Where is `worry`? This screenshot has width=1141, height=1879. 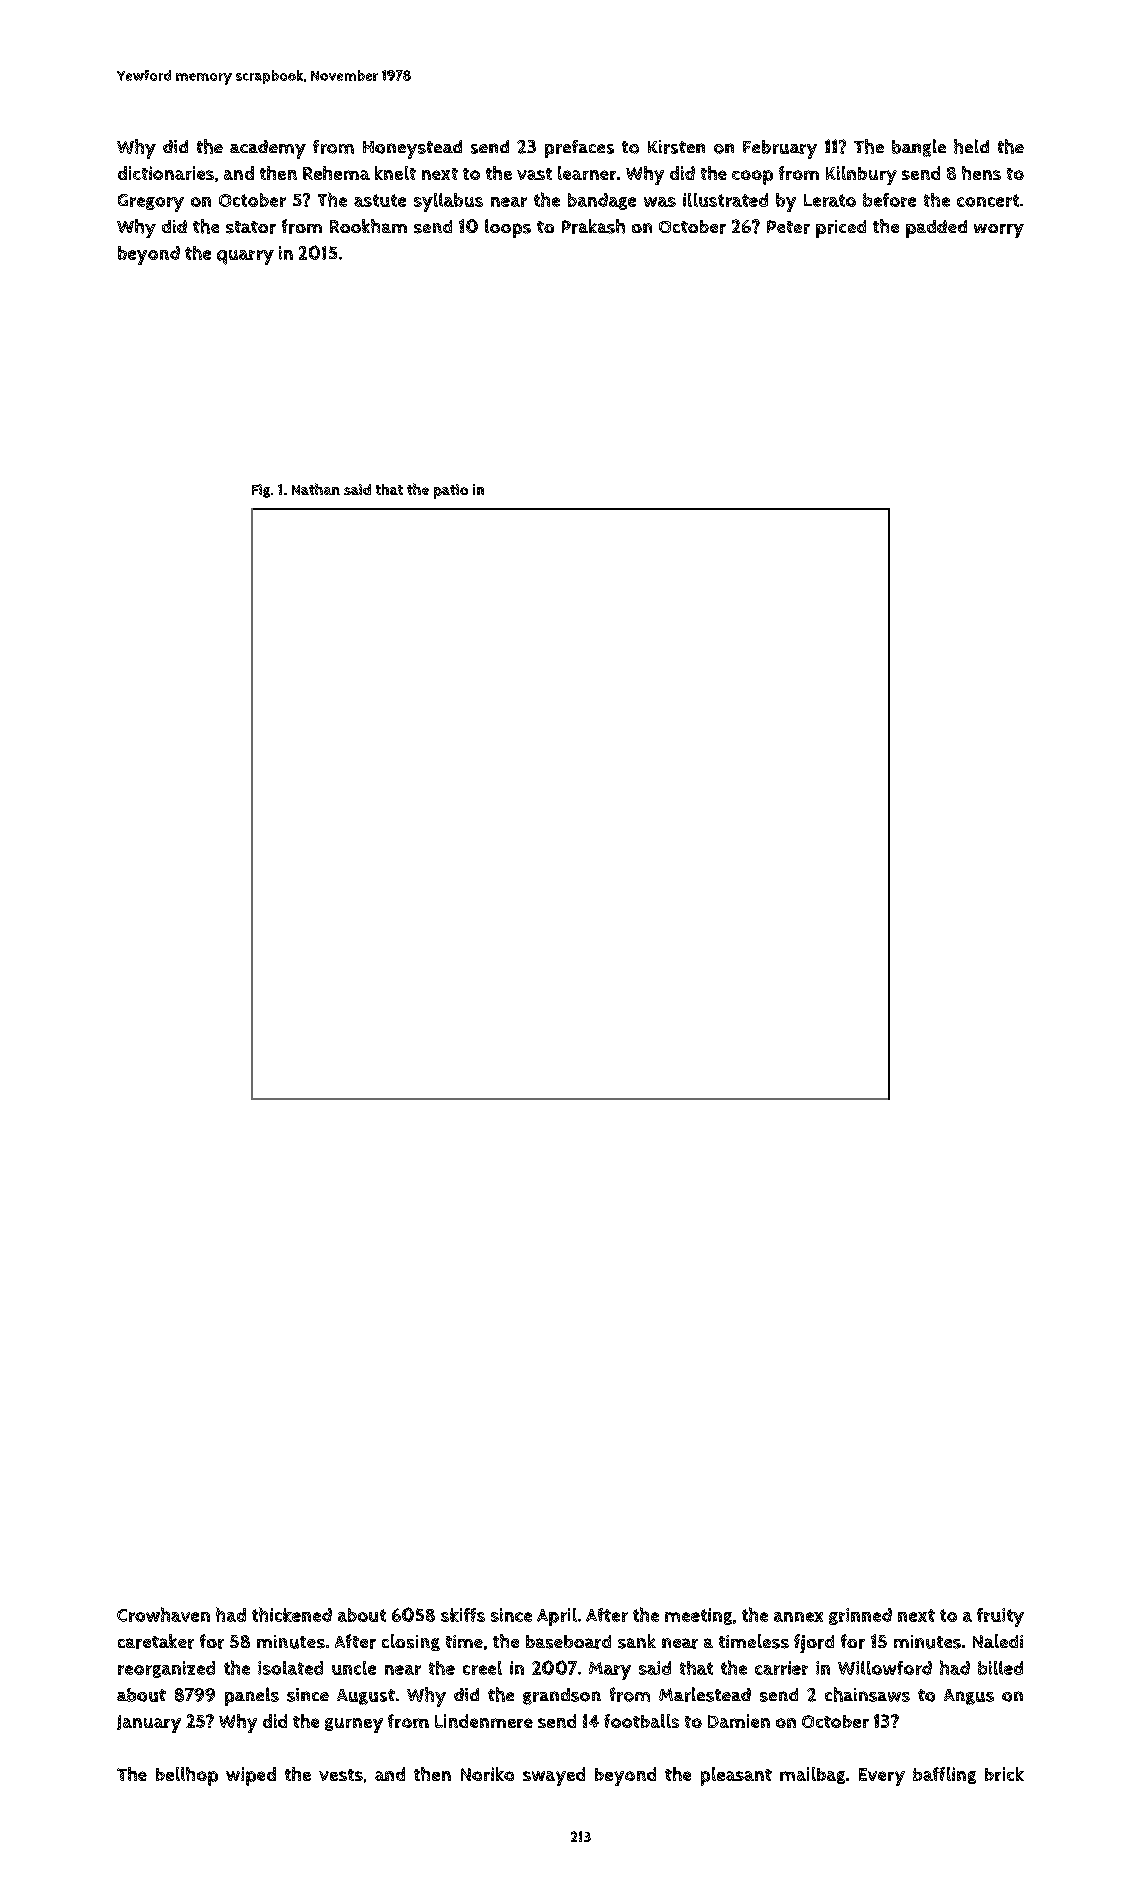 worry is located at coordinates (999, 231).
